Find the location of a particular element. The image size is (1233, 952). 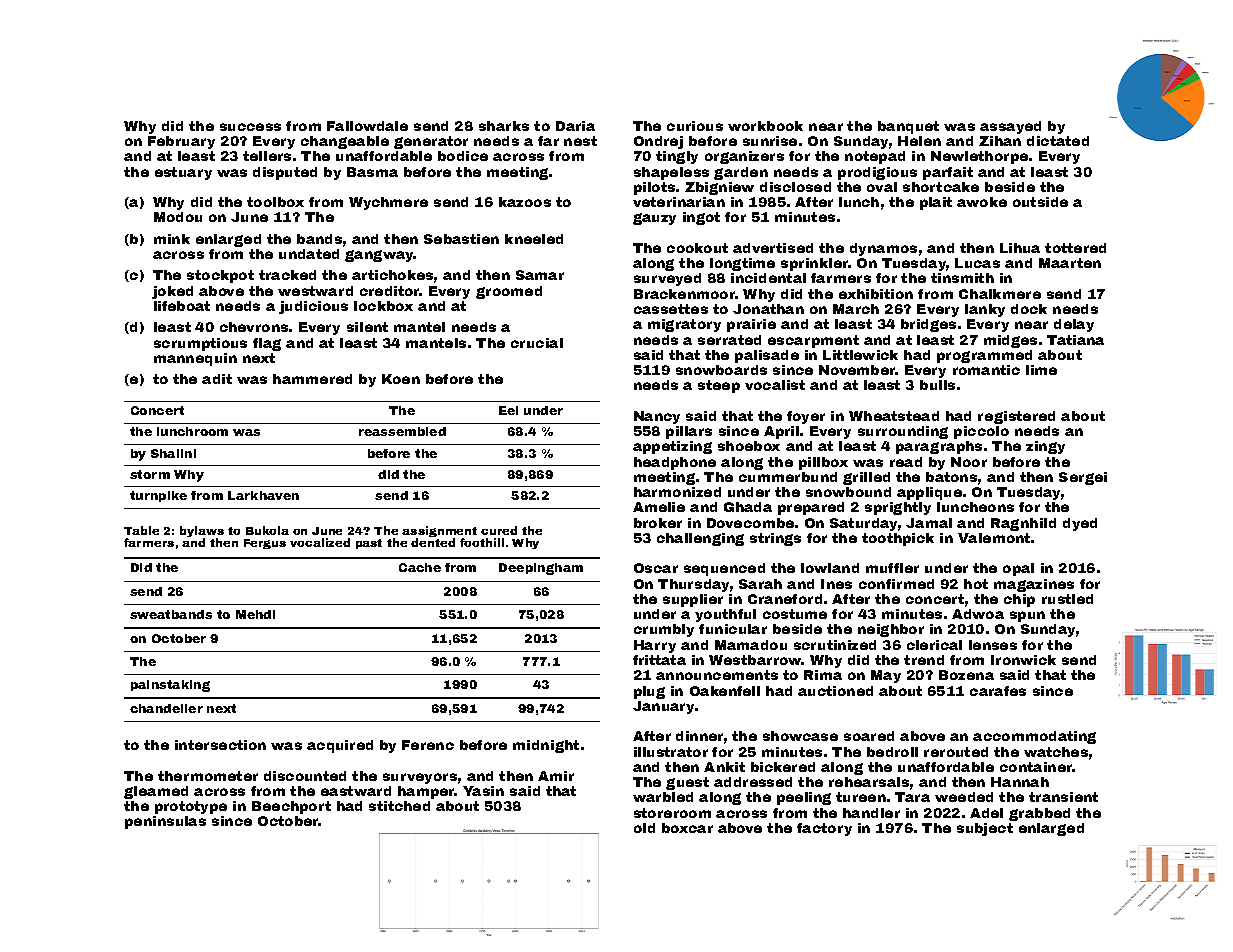

exhibition is located at coordinates (876, 294).
